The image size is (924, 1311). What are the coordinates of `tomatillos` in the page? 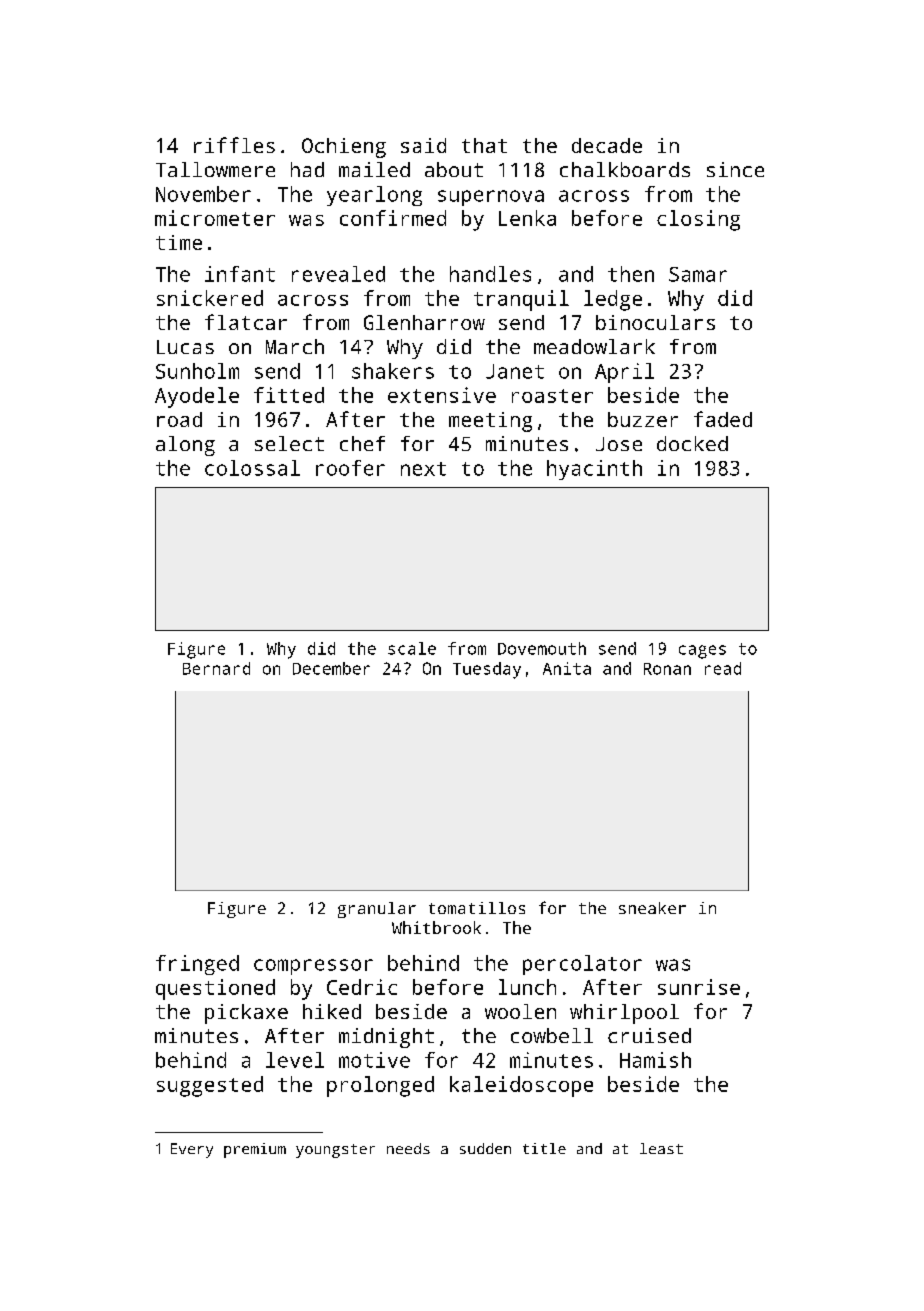 It's located at (477, 908).
